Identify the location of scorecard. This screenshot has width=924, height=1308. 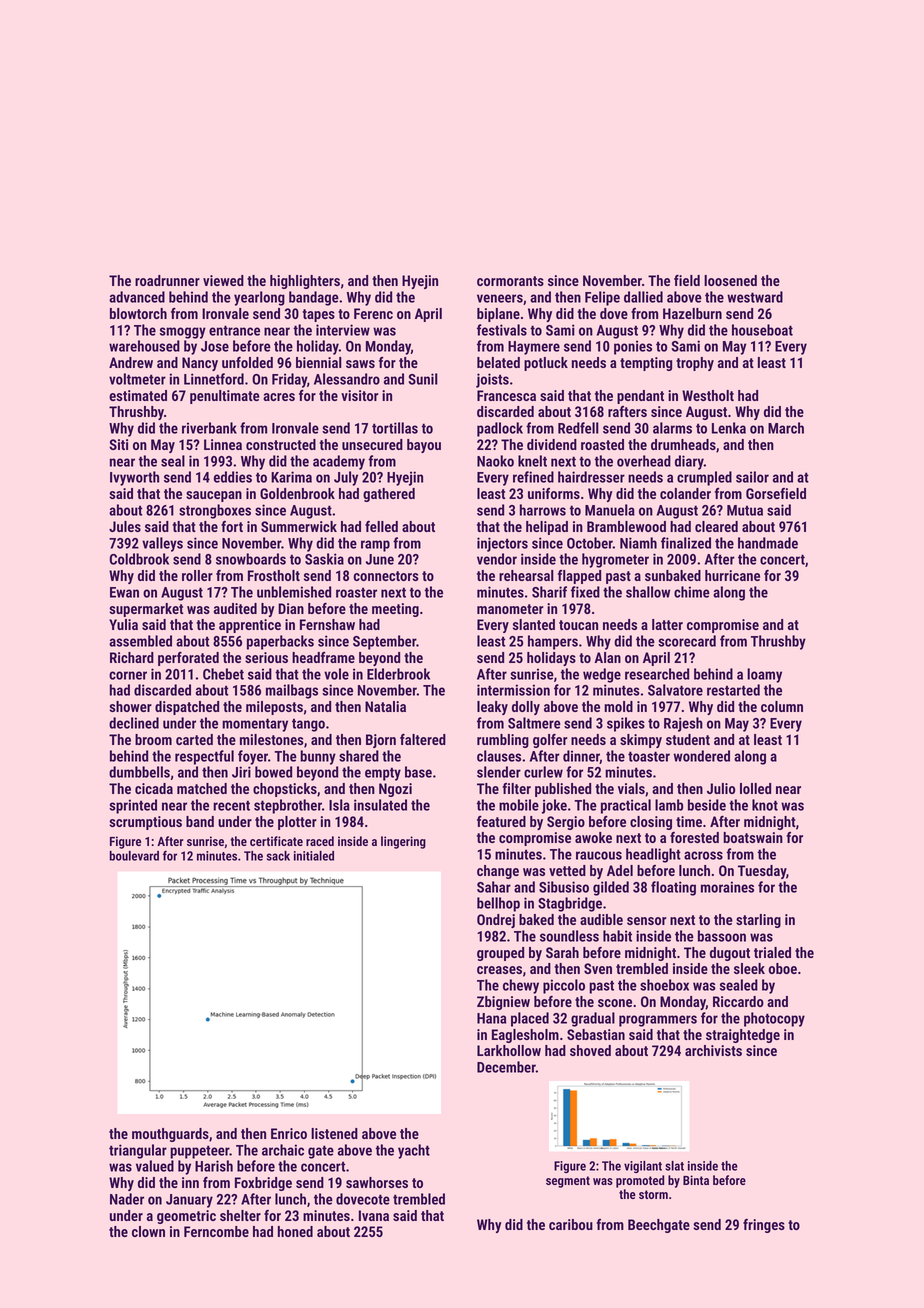
(687, 641).
